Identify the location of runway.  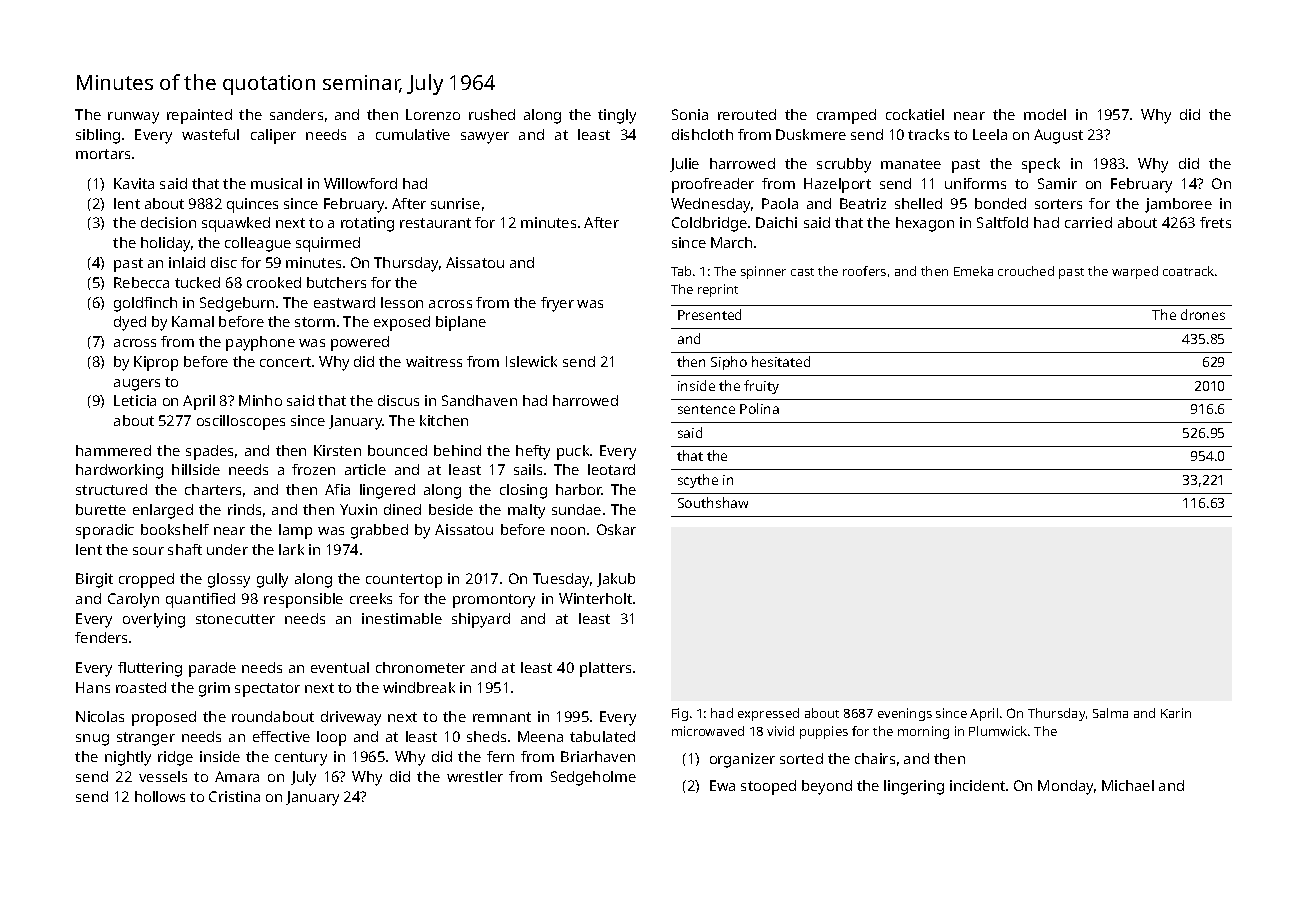
(133, 118).
